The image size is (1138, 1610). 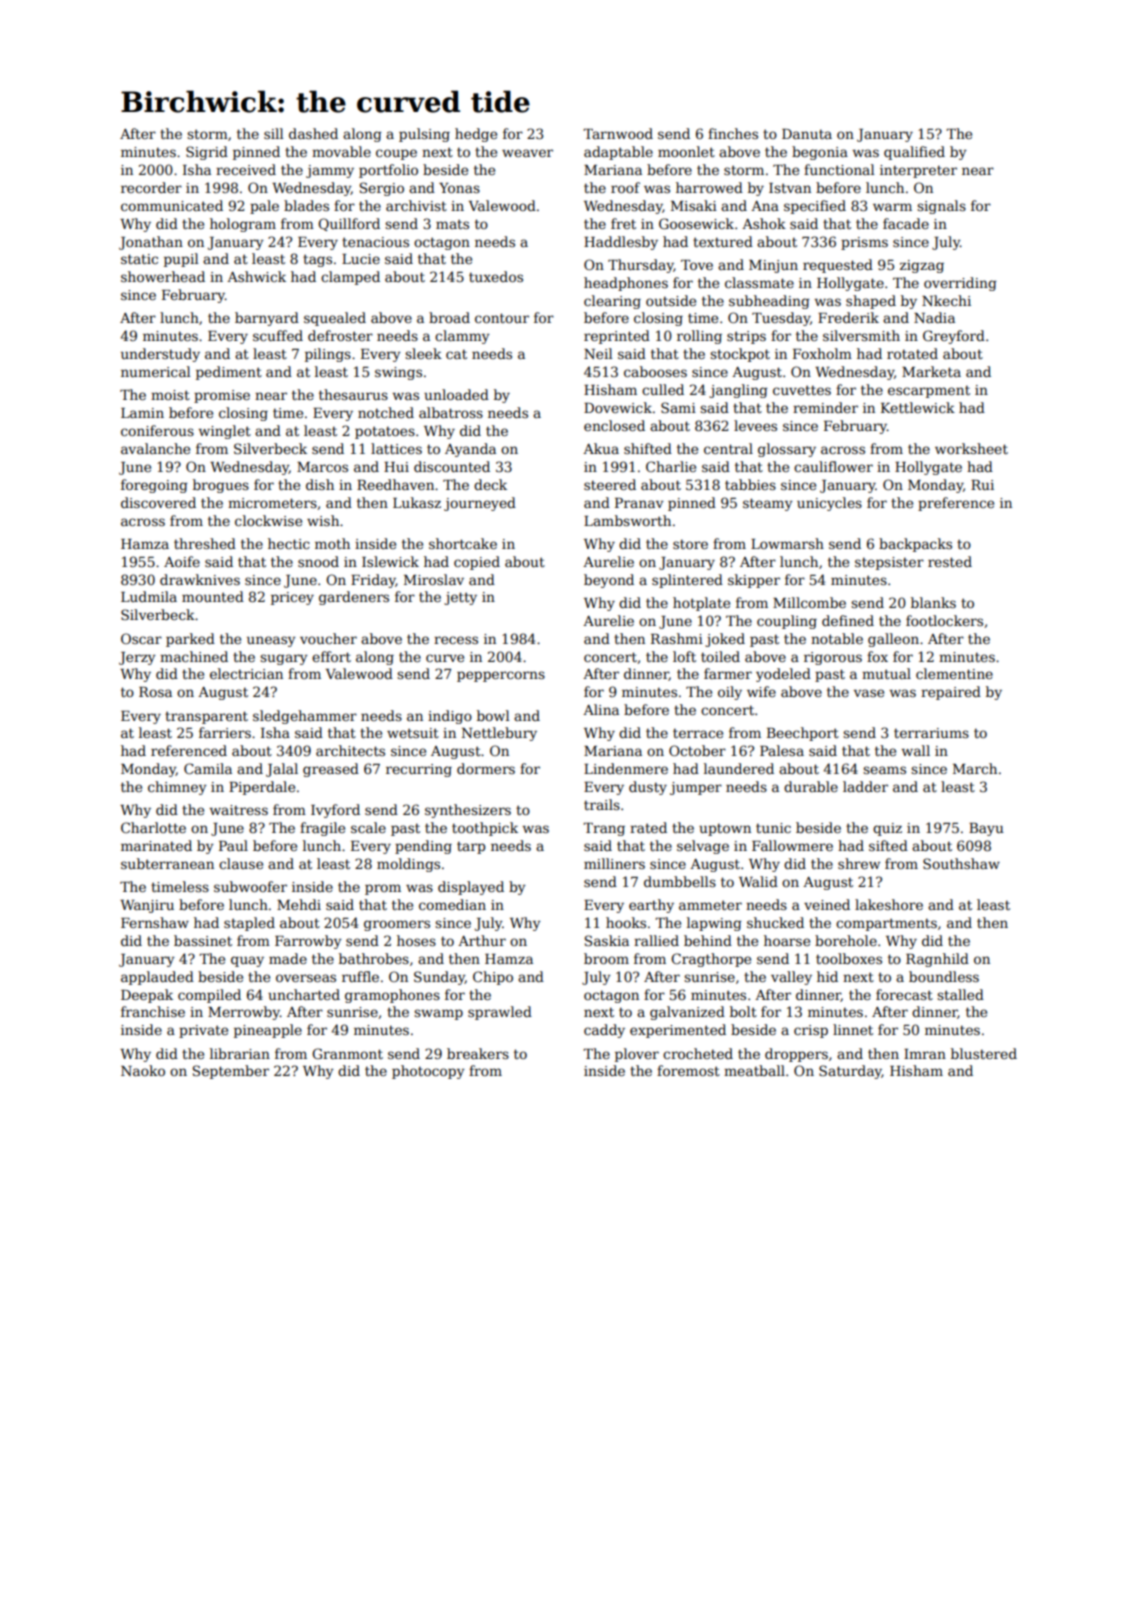 I want to click on franchise, so click(x=153, y=1011).
